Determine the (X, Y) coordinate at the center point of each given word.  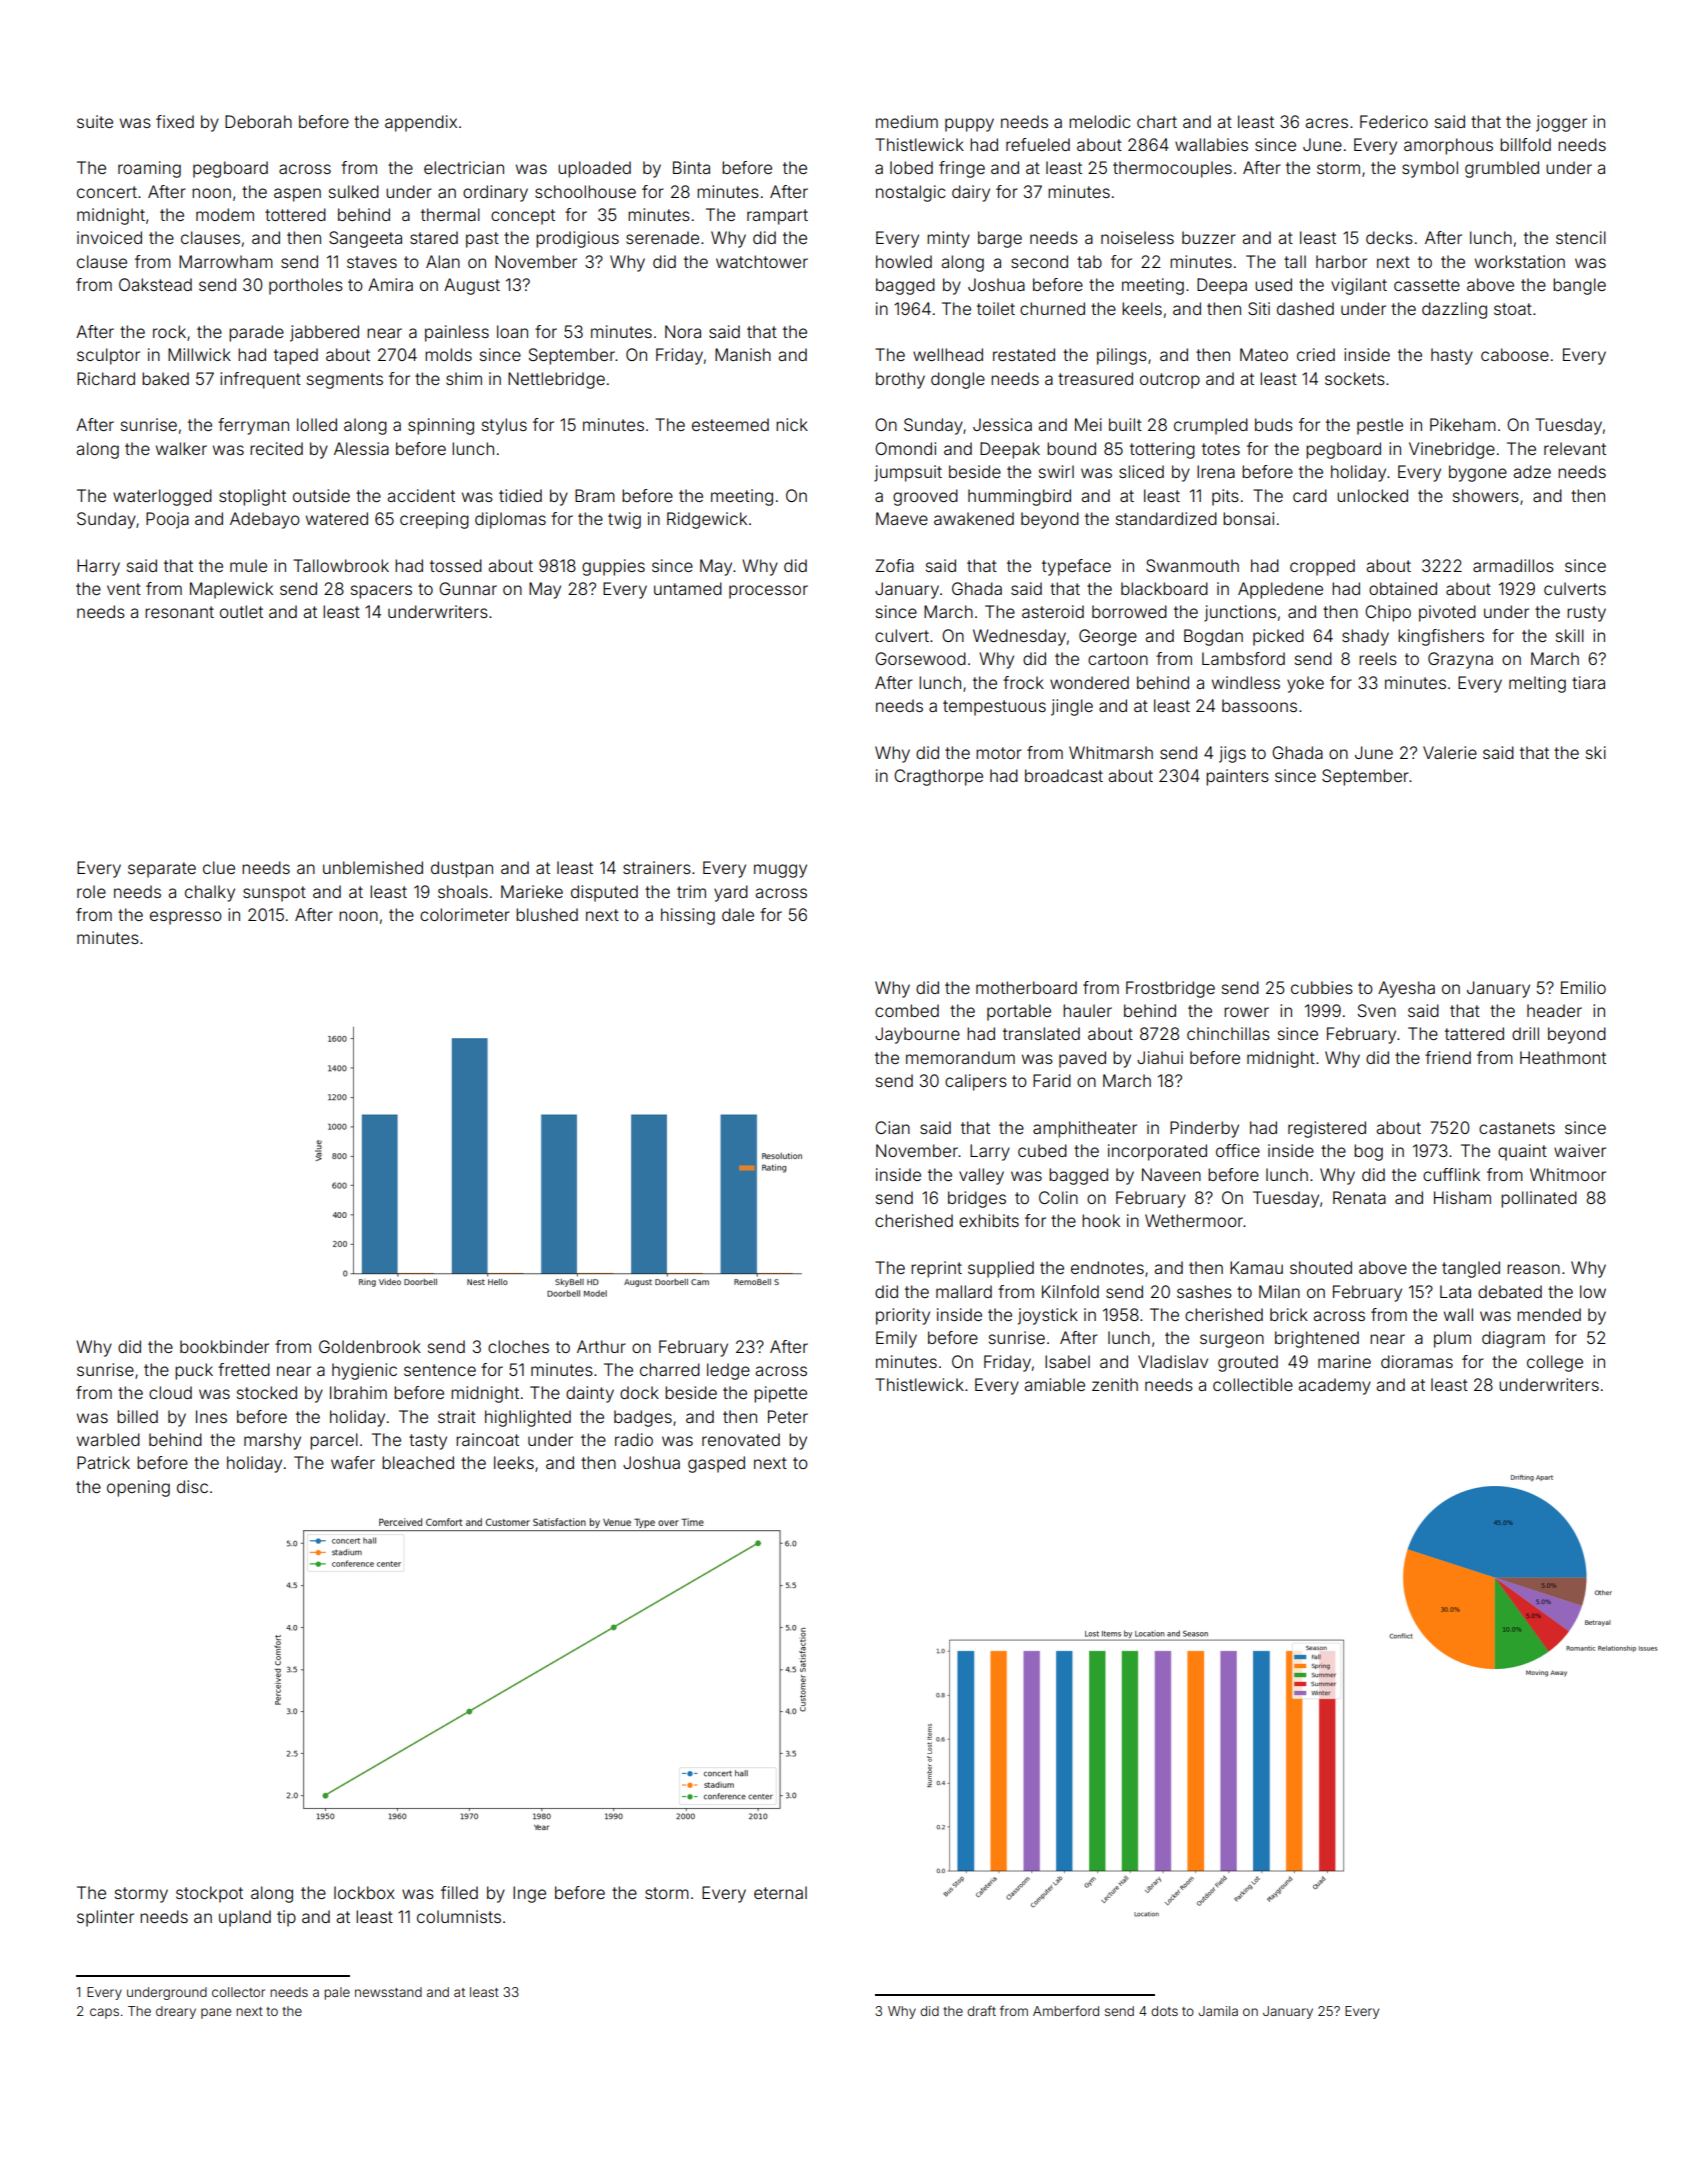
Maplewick (231, 590)
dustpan (462, 869)
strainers (657, 867)
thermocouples (1172, 169)
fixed (175, 121)
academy (1334, 1386)
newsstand (388, 1992)
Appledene (1280, 590)
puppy (969, 125)
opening (138, 1488)
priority (903, 1316)
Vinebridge (1452, 450)
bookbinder (224, 1346)
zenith (1115, 1384)
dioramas (1417, 1361)
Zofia (894, 565)
